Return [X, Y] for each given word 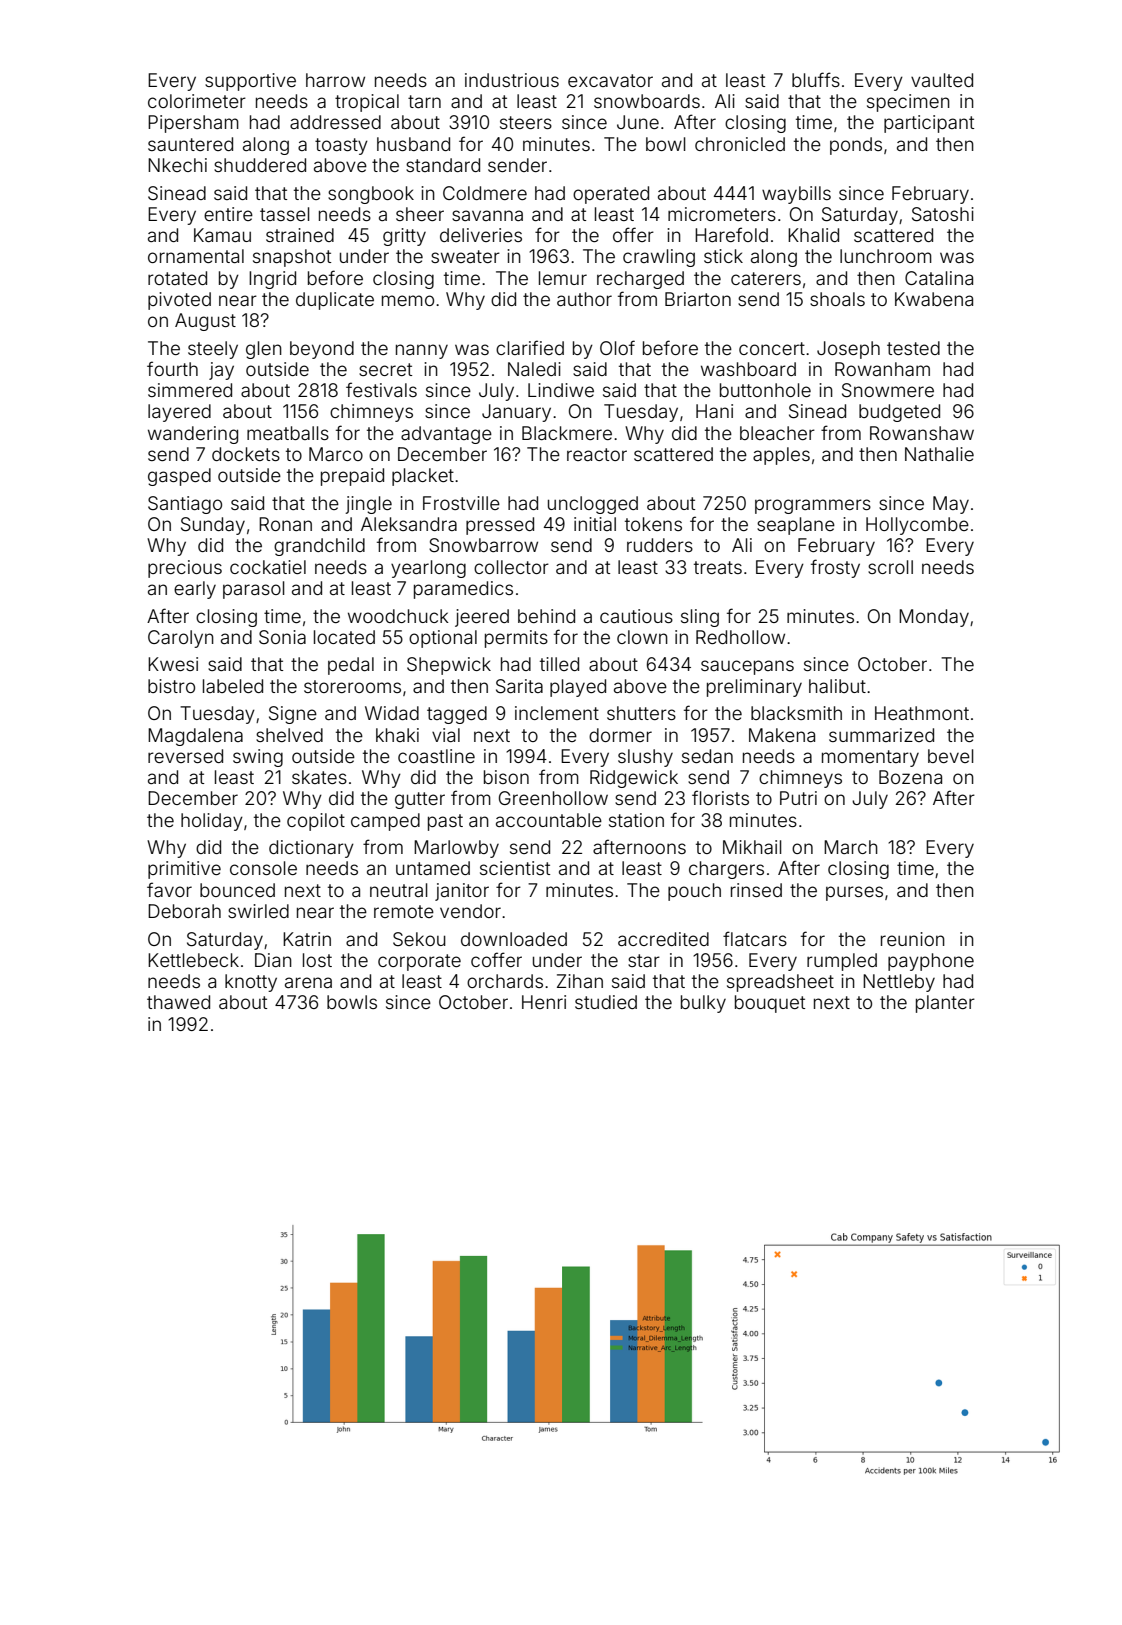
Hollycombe [917, 526]
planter [945, 1004]
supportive [250, 82]
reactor [597, 454]
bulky [703, 1004]
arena [308, 982]
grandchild [319, 547]
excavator [610, 80]
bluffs [816, 79]
